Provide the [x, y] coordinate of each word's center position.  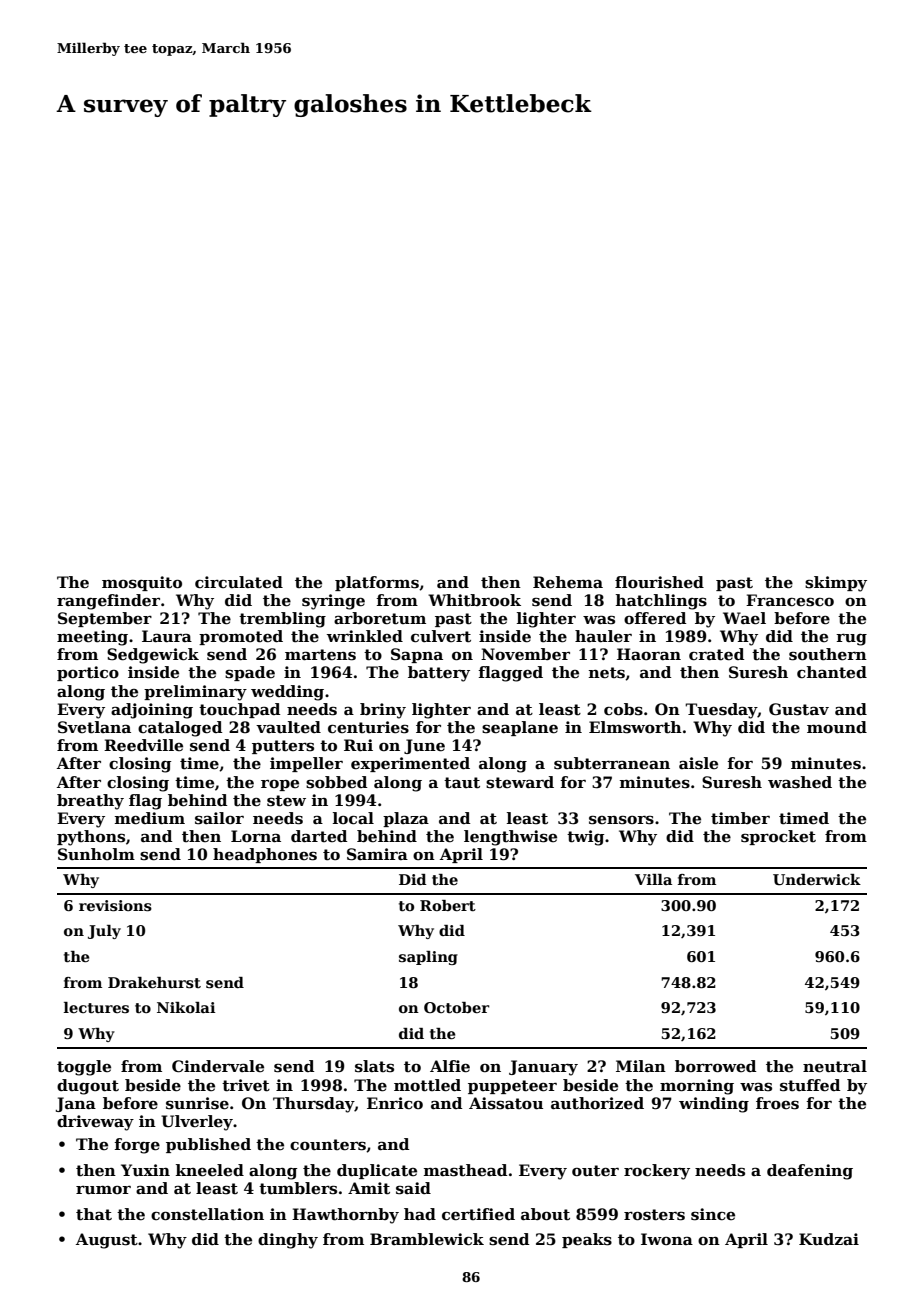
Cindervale [218, 1066]
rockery [657, 1172]
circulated [239, 582]
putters [283, 747]
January [543, 1068]
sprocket [778, 837]
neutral [835, 1066]
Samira [377, 854]
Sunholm [96, 854]
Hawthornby [345, 1216]
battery [439, 674]
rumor [103, 1190]
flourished [659, 582]
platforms [377, 583]
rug [851, 640]
